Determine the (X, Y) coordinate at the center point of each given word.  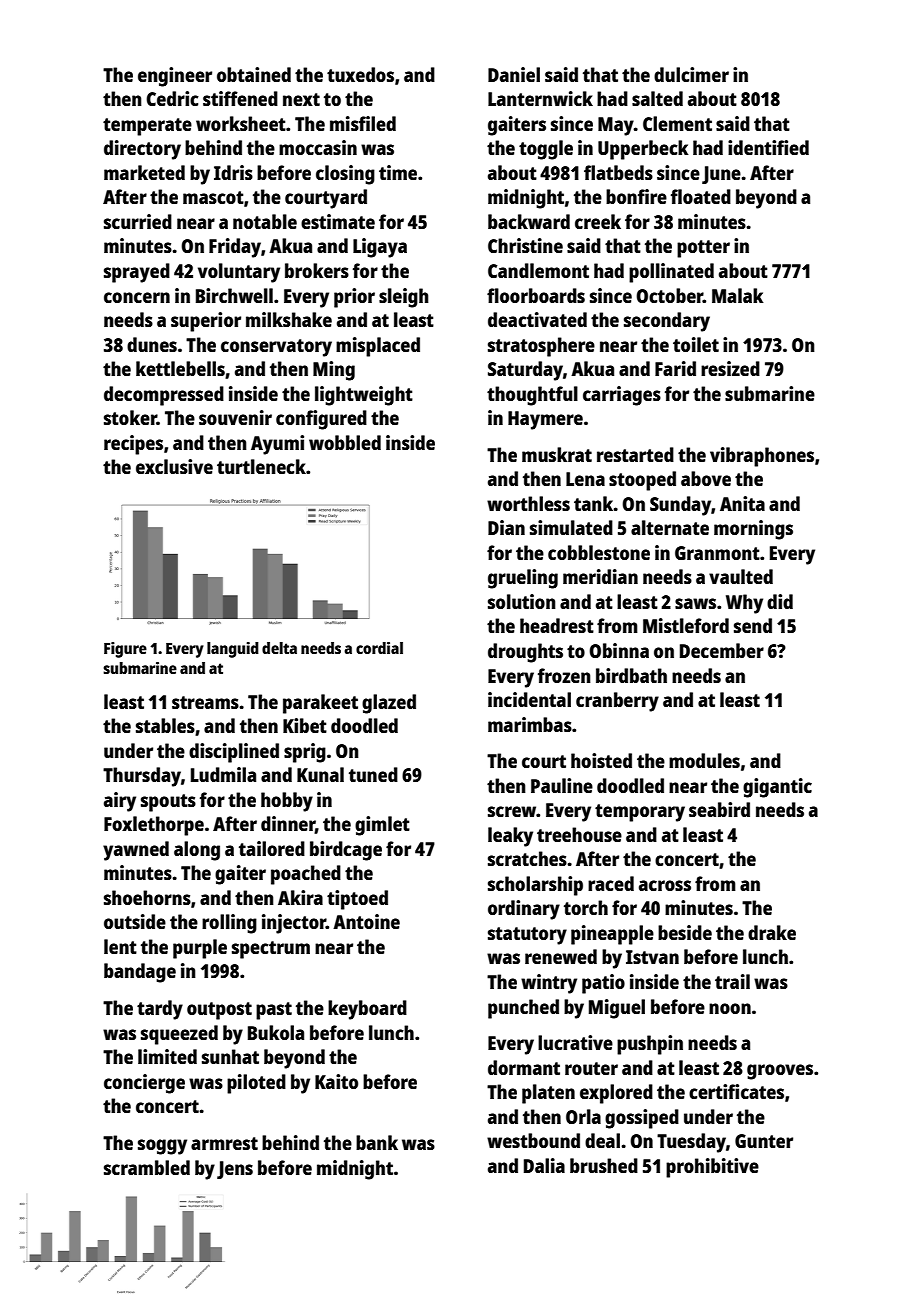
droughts (525, 653)
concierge (144, 1084)
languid (233, 650)
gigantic (777, 788)
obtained (254, 74)
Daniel (514, 74)
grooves (780, 1072)
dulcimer (691, 74)
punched (523, 1009)
